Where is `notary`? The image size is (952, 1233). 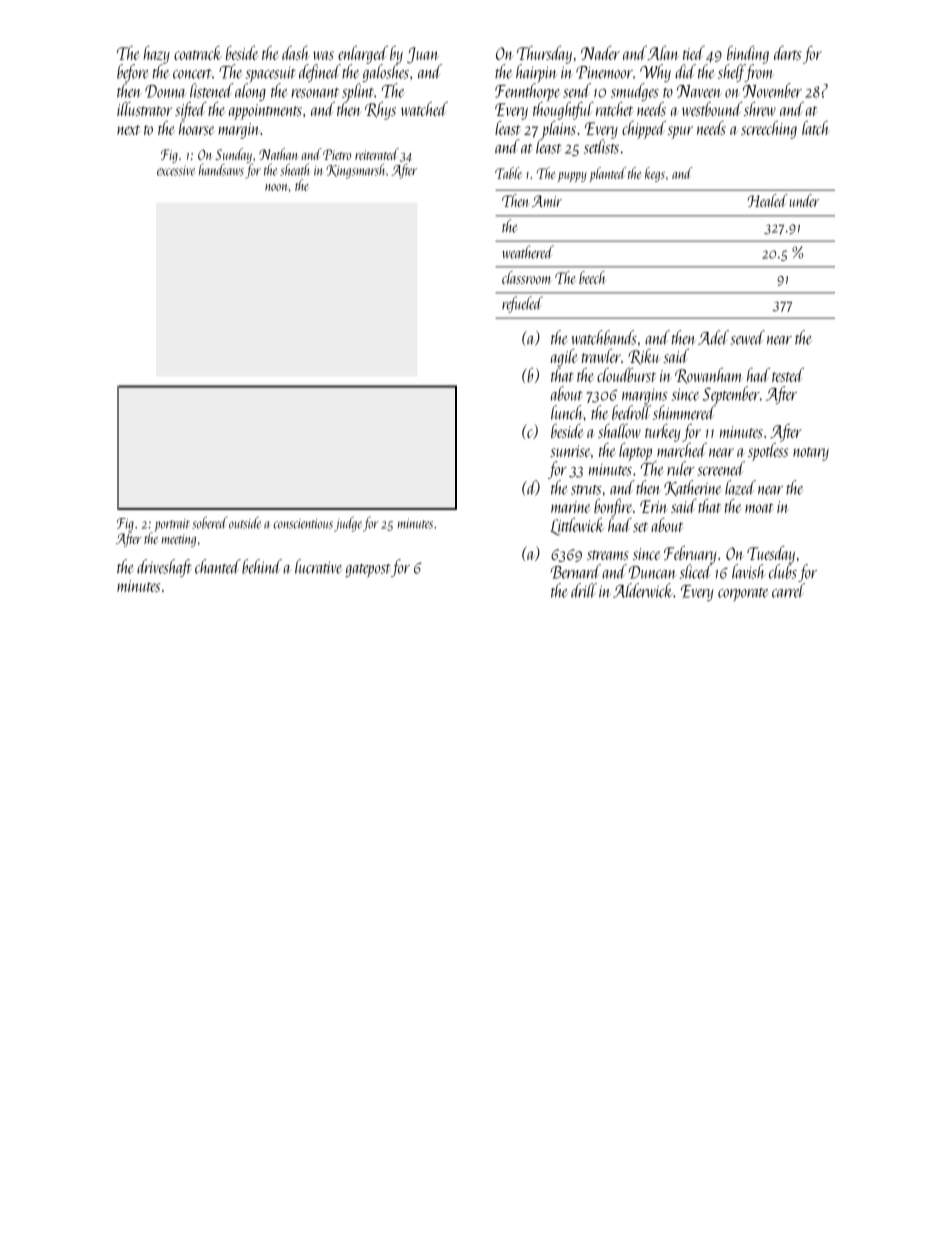 notary is located at coordinates (811, 454).
